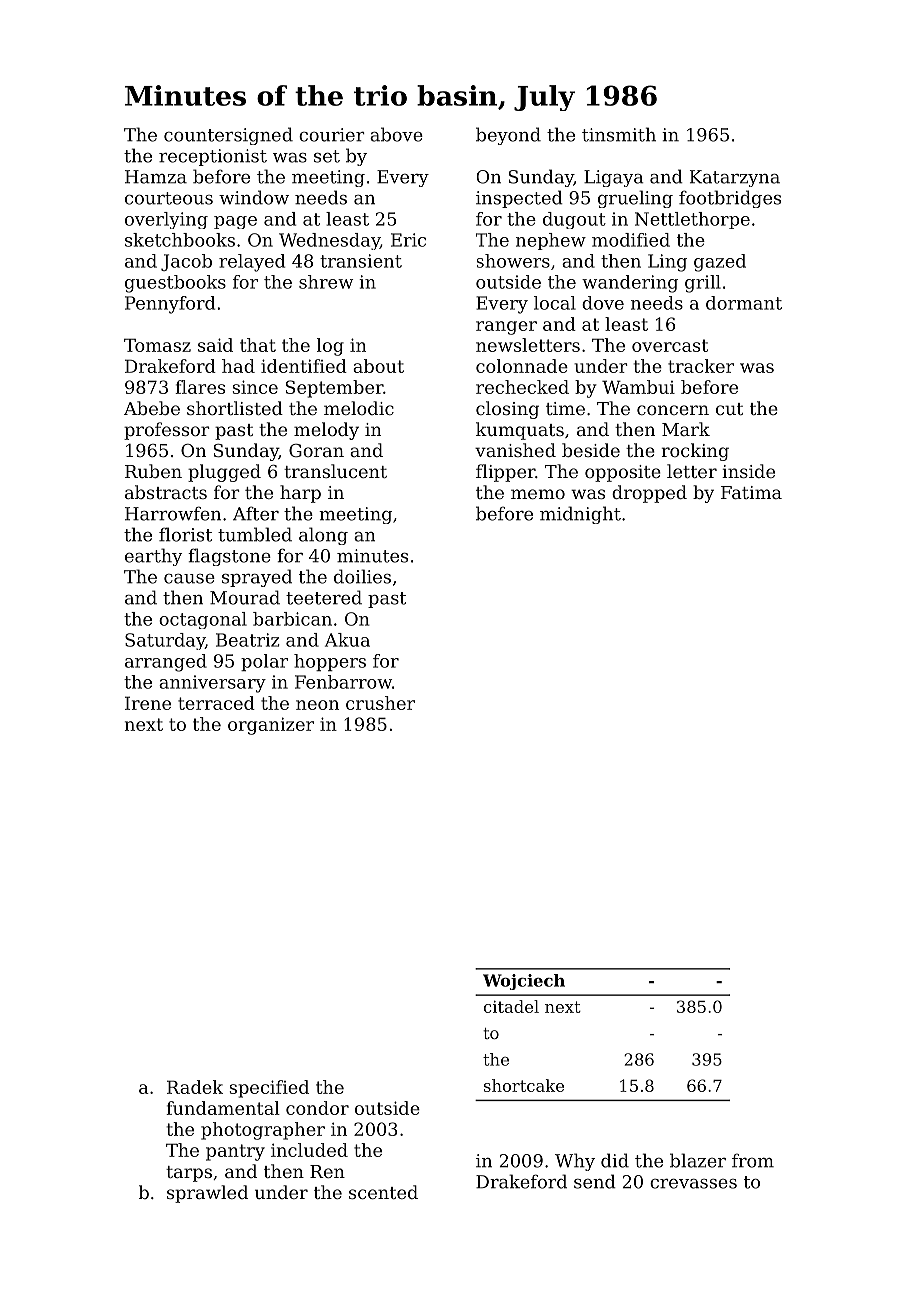 The width and height of the page is (908, 1316). What do you see at coordinates (247, 640) in the page?
I see `Beatriz` at bounding box center [247, 640].
